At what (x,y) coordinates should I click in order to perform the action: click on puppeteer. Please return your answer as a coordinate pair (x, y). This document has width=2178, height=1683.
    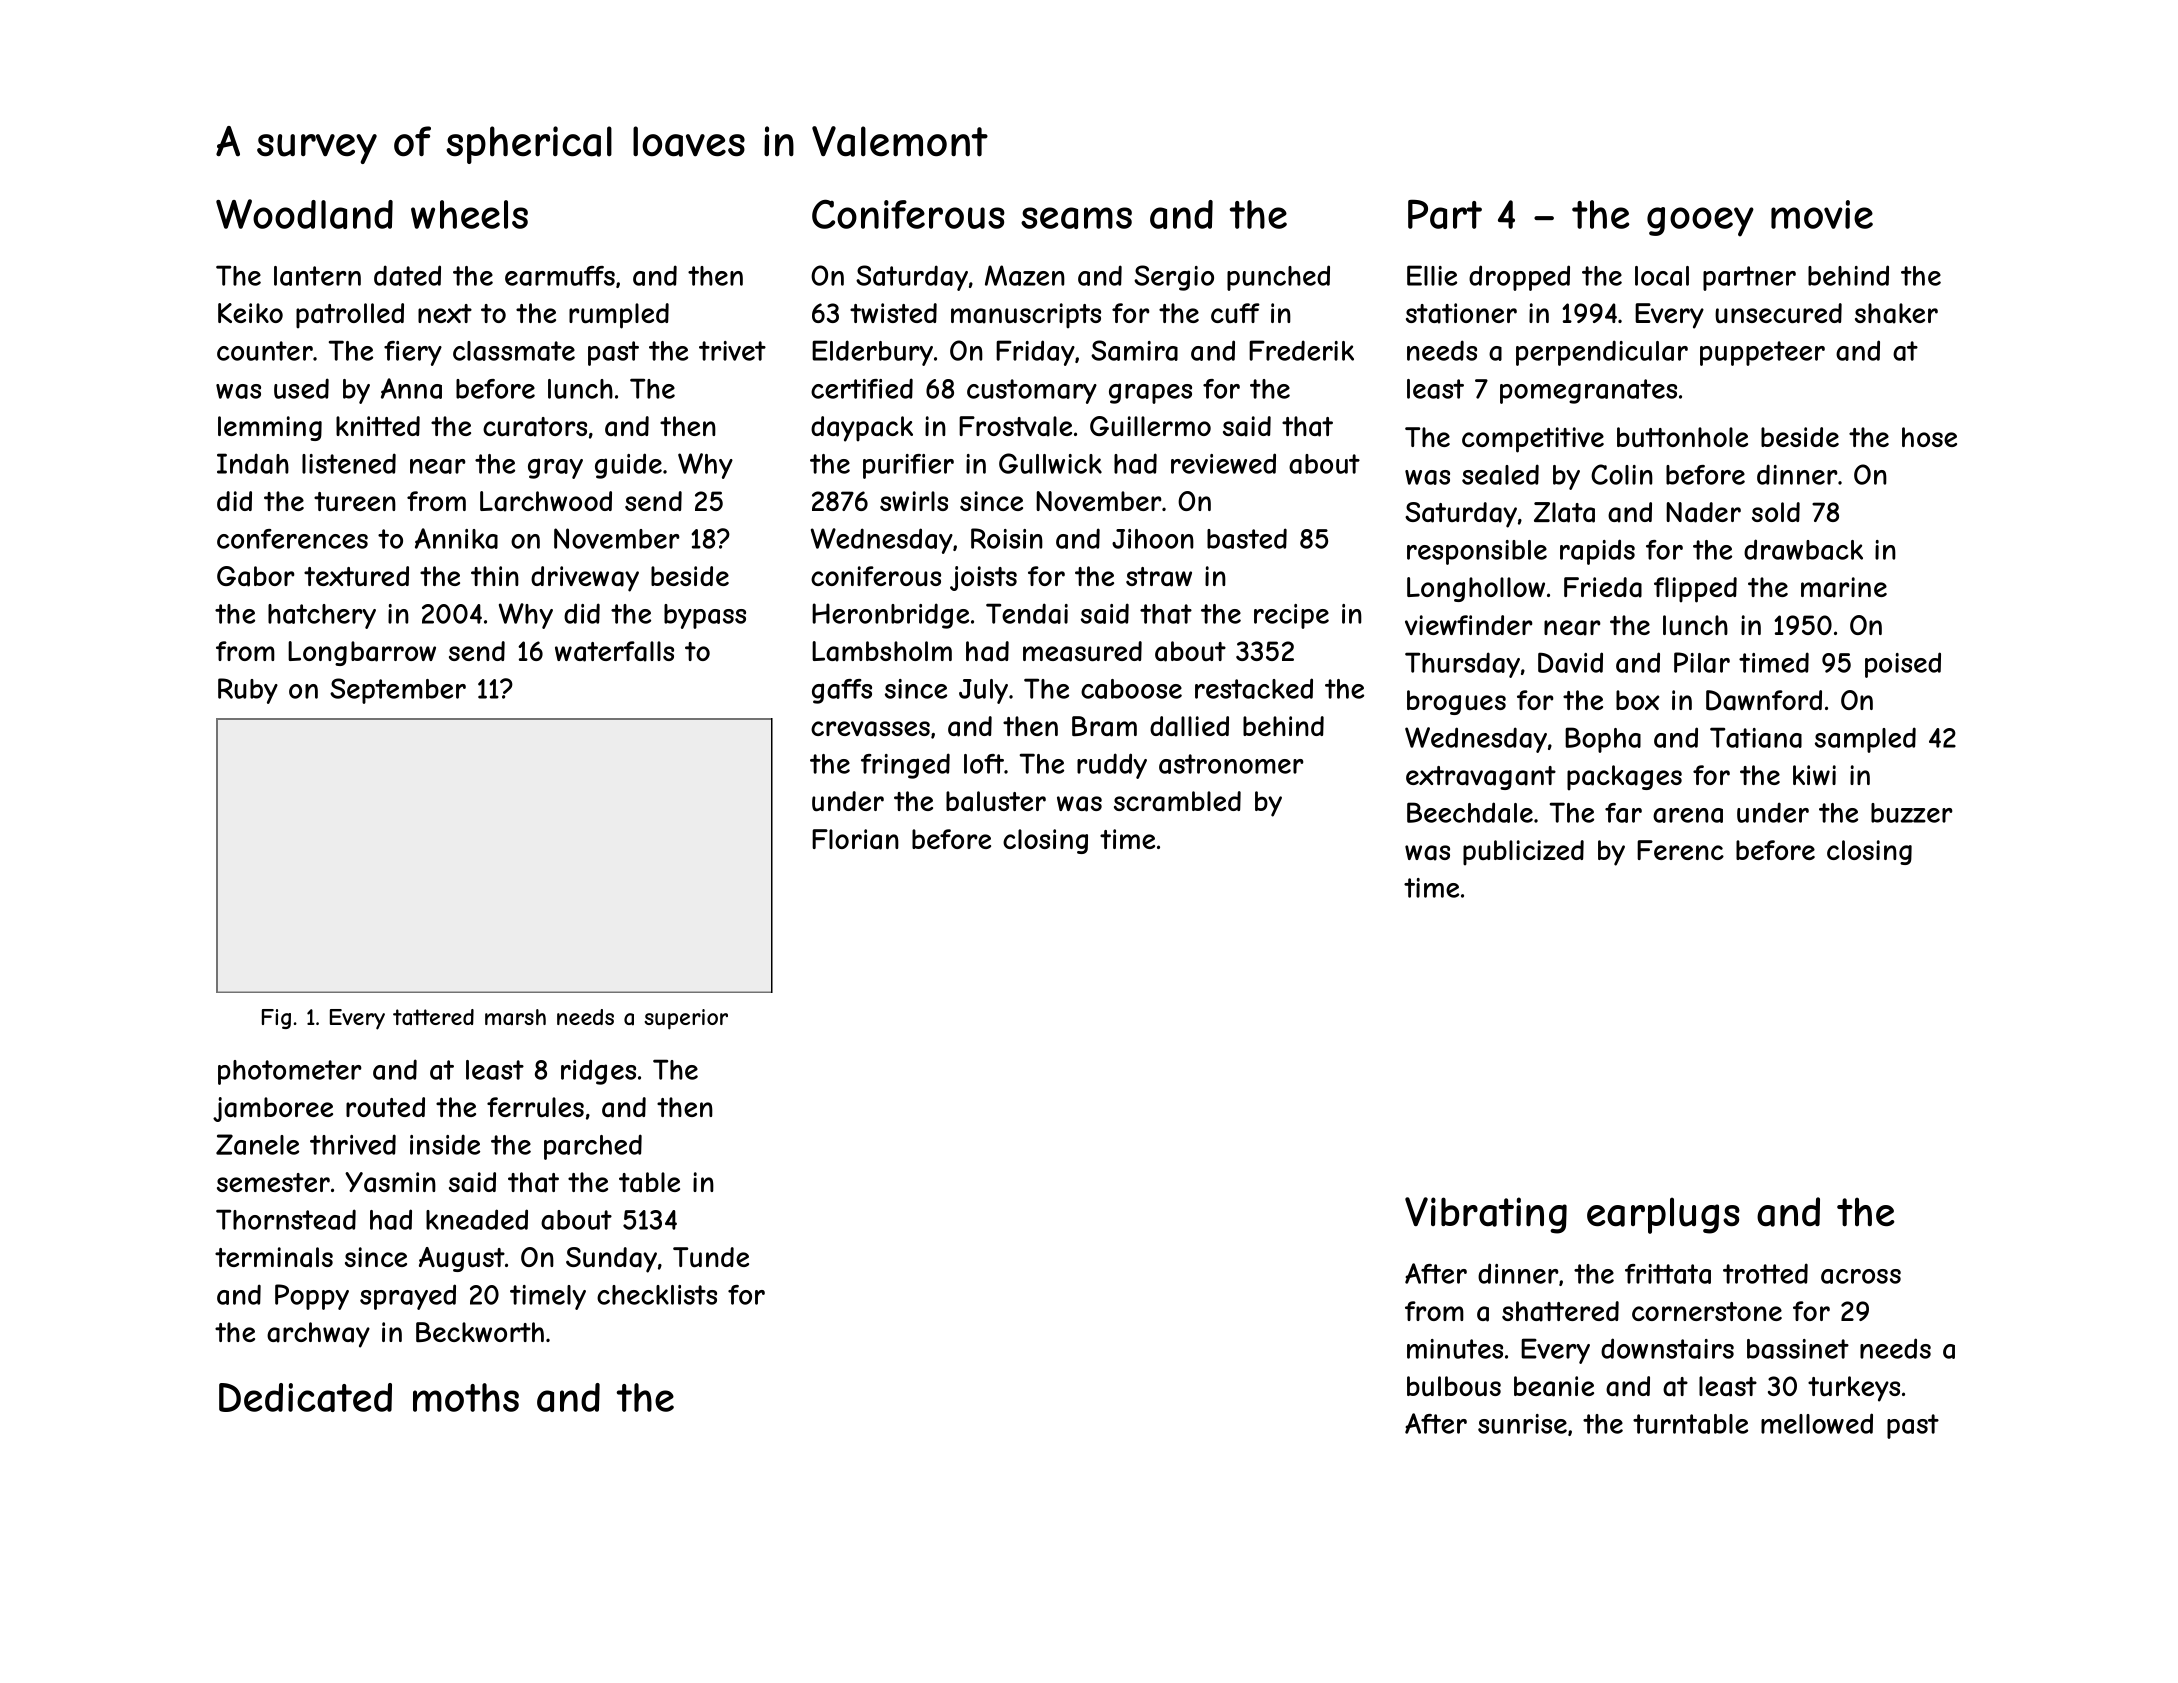
    Looking at the image, I should click on (1762, 353).
